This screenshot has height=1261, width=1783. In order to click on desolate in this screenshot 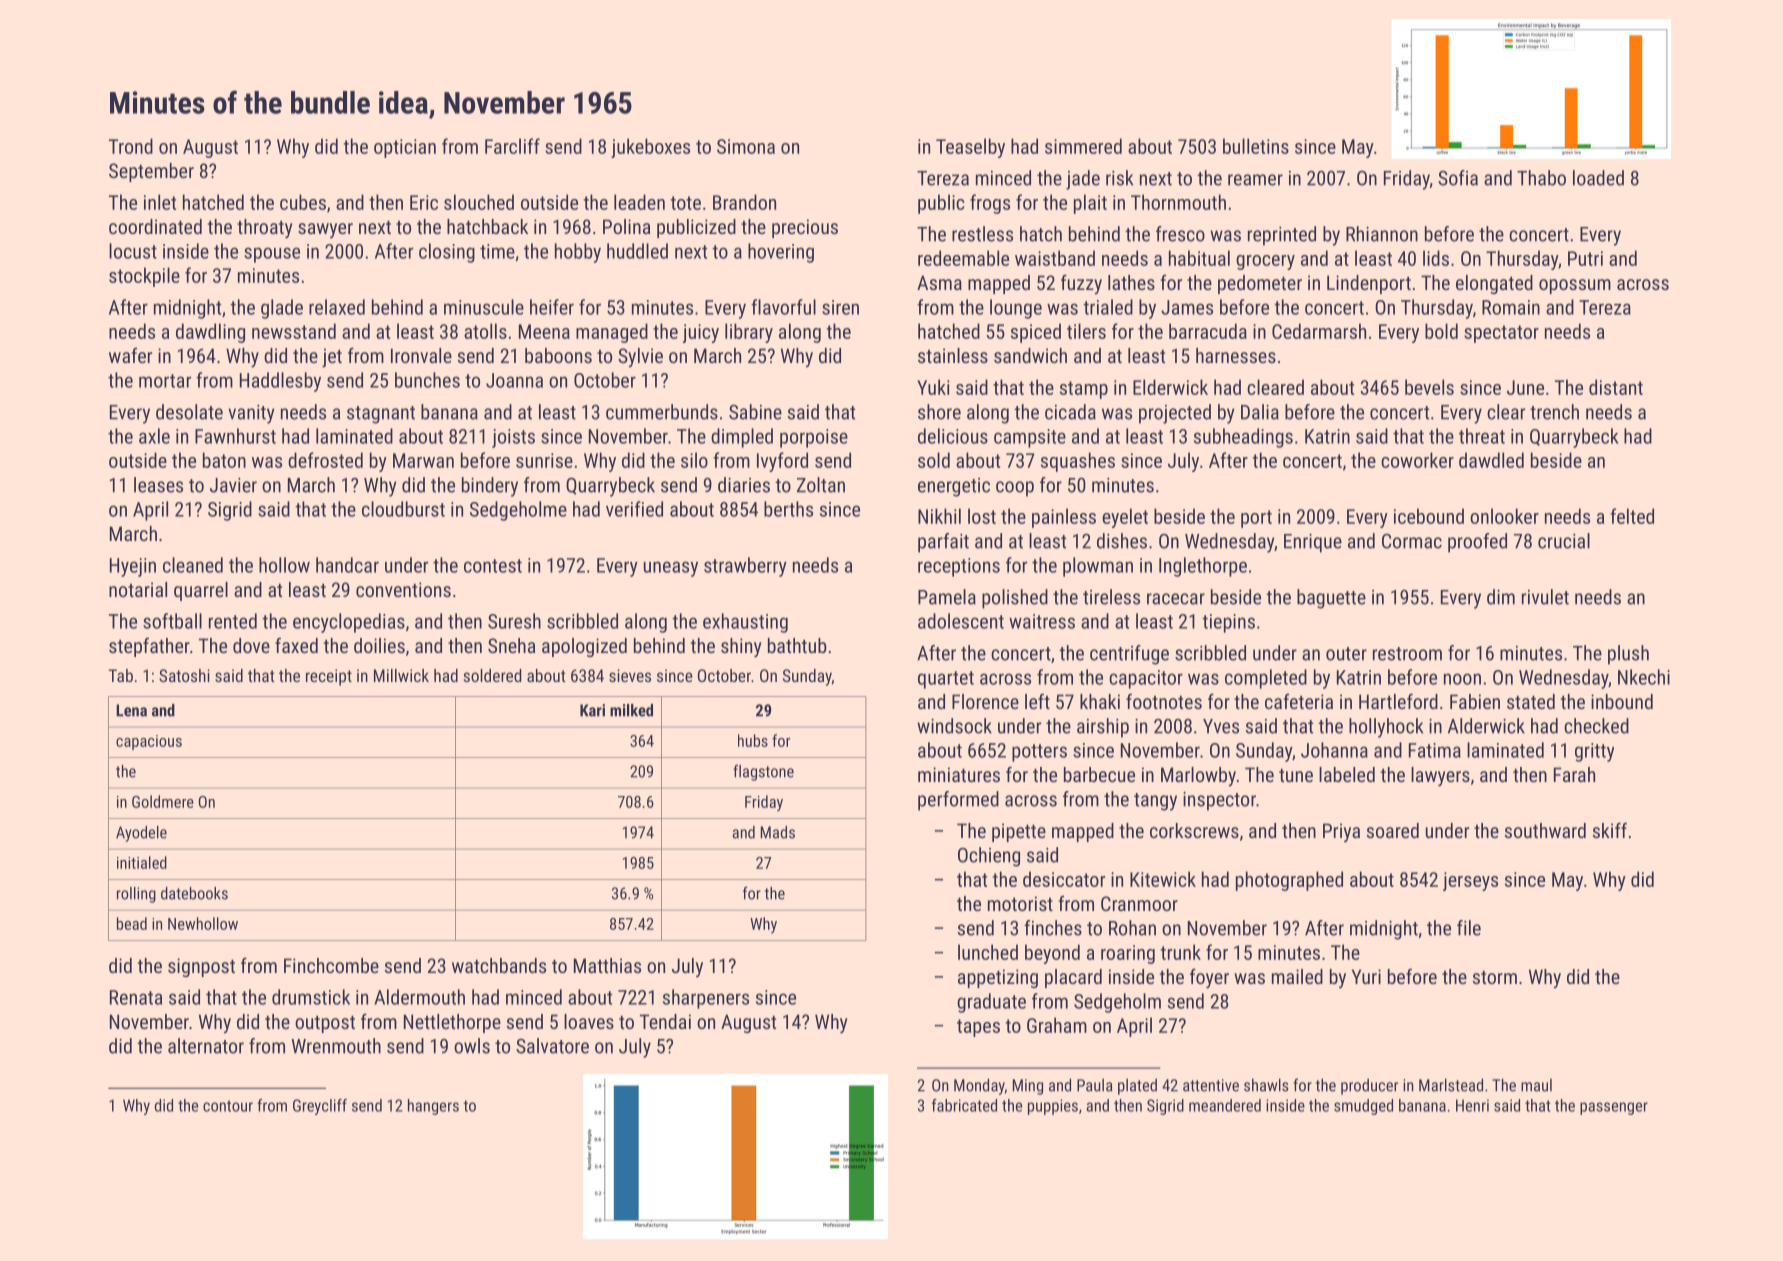, I will do `click(189, 412)`.
